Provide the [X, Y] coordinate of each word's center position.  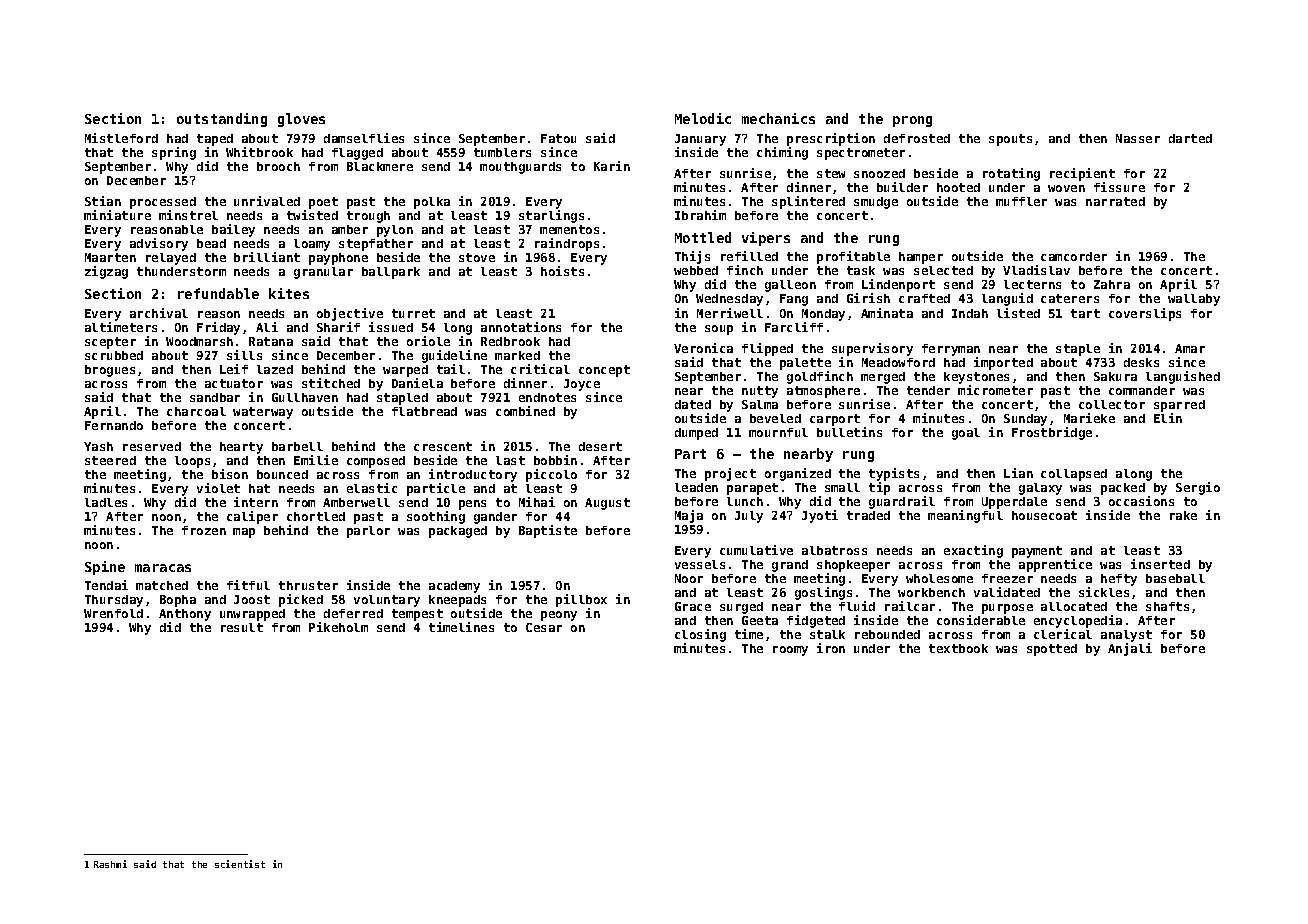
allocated [1074, 606]
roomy [790, 651]
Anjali [1130, 649]
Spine [105, 568]
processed [163, 203]
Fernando [114, 425]
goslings [823, 593]
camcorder [1074, 256]
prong [912, 121]
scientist [240, 864]
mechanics [778, 118]
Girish [868, 298]
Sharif [338, 327]
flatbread [424, 411]
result [242, 627]
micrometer [995, 390]
